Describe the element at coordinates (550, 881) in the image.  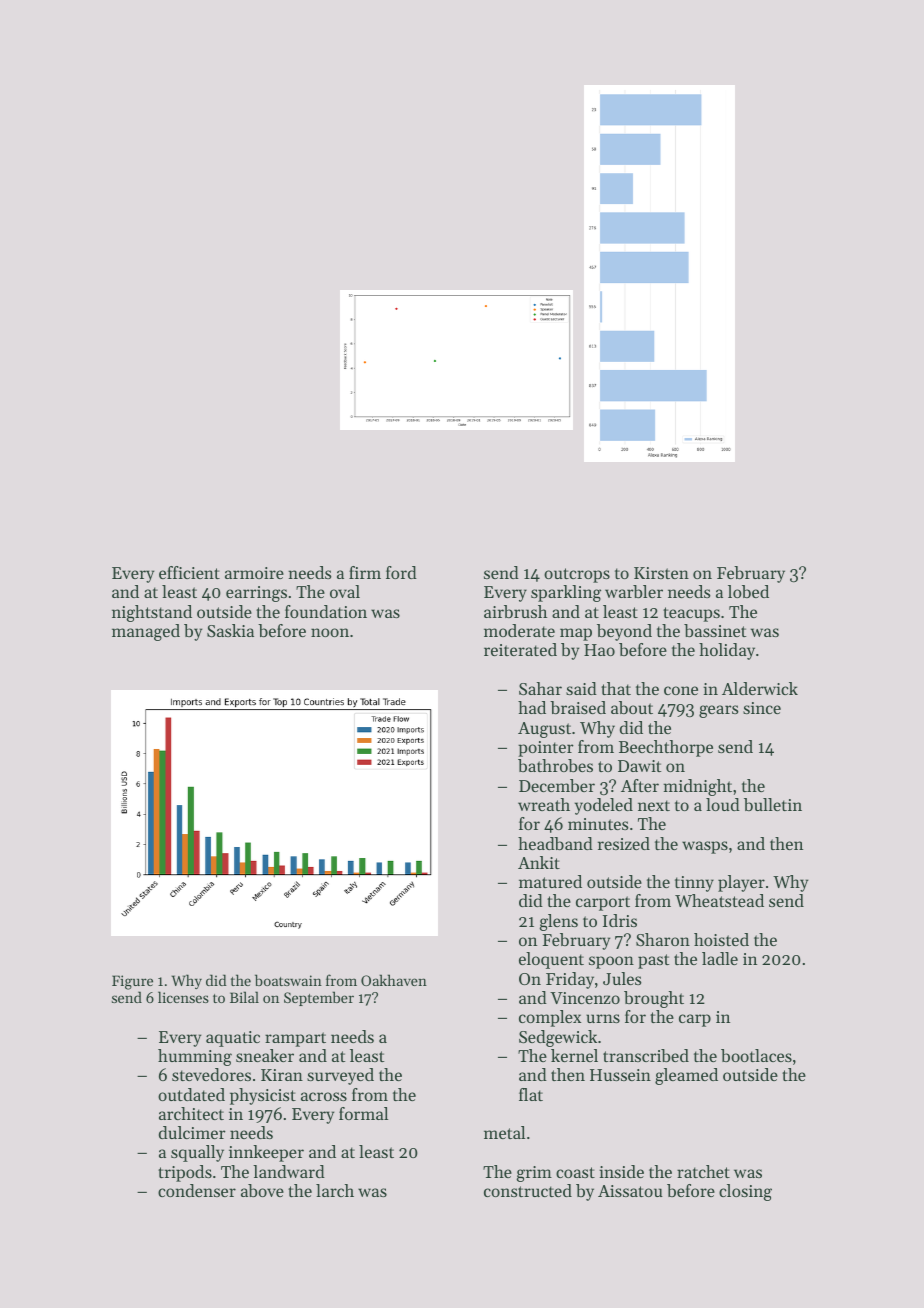
I see `matured` at that location.
